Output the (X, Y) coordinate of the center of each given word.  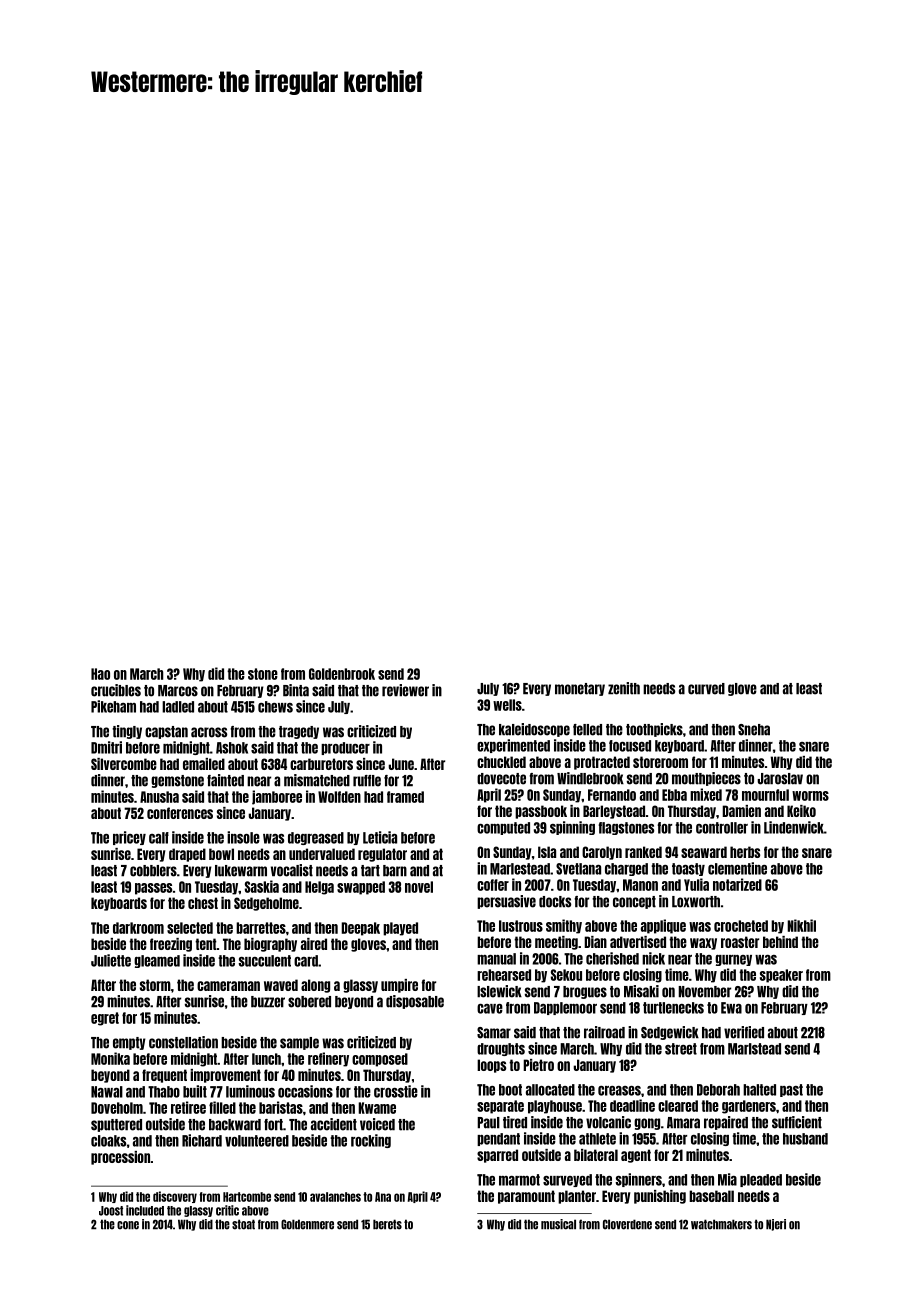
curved (706, 689)
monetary (580, 689)
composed (380, 1060)
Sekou (566, 975)
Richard (202, 1140)
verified (744, 1032)
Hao (100, 674)
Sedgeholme (266, 904)
